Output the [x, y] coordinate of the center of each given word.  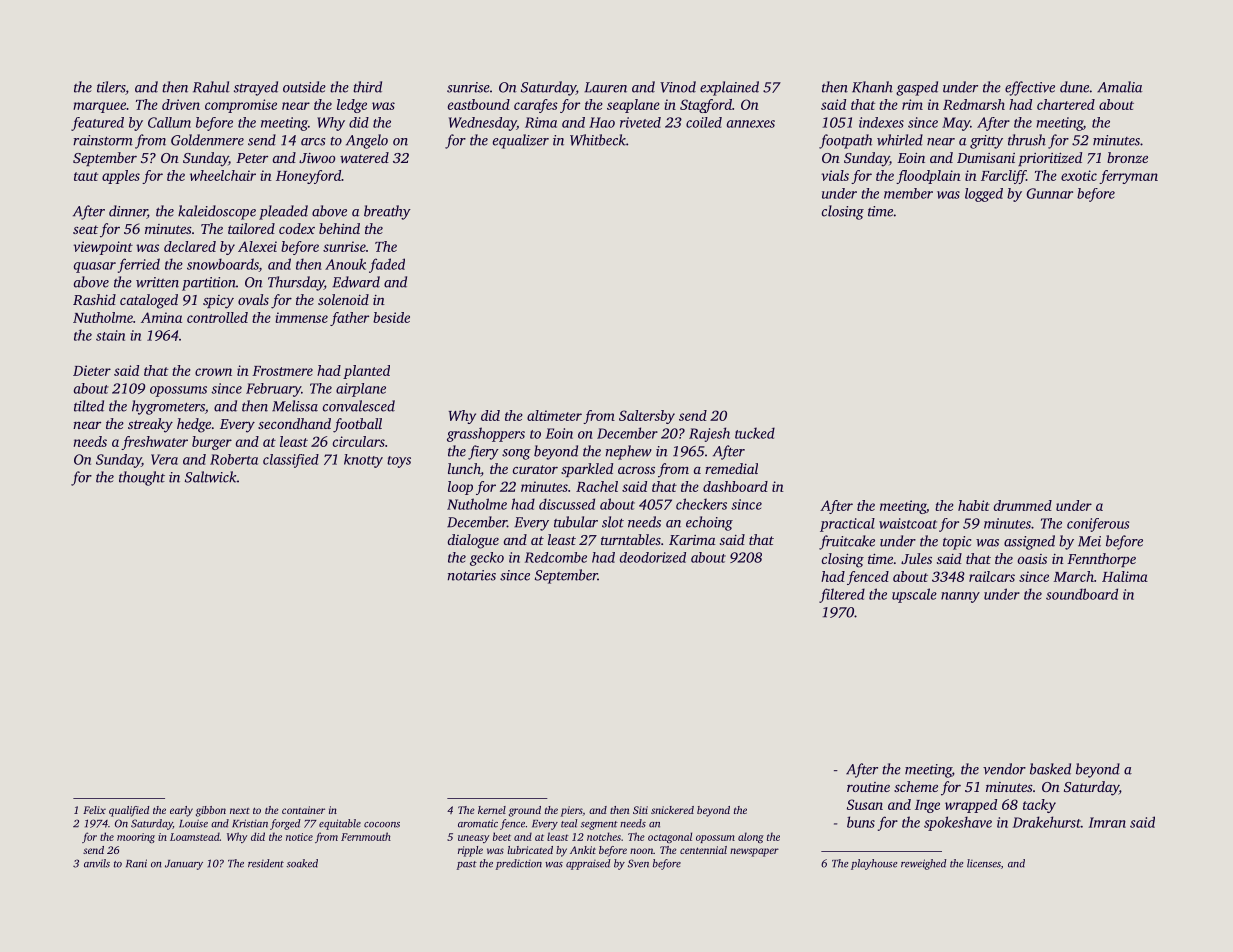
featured [97, 124]
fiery [483, 452]
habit [974, 505]
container [303, 810]
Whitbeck [598, 140]
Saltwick [211, 477]
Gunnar [1049, 193]
